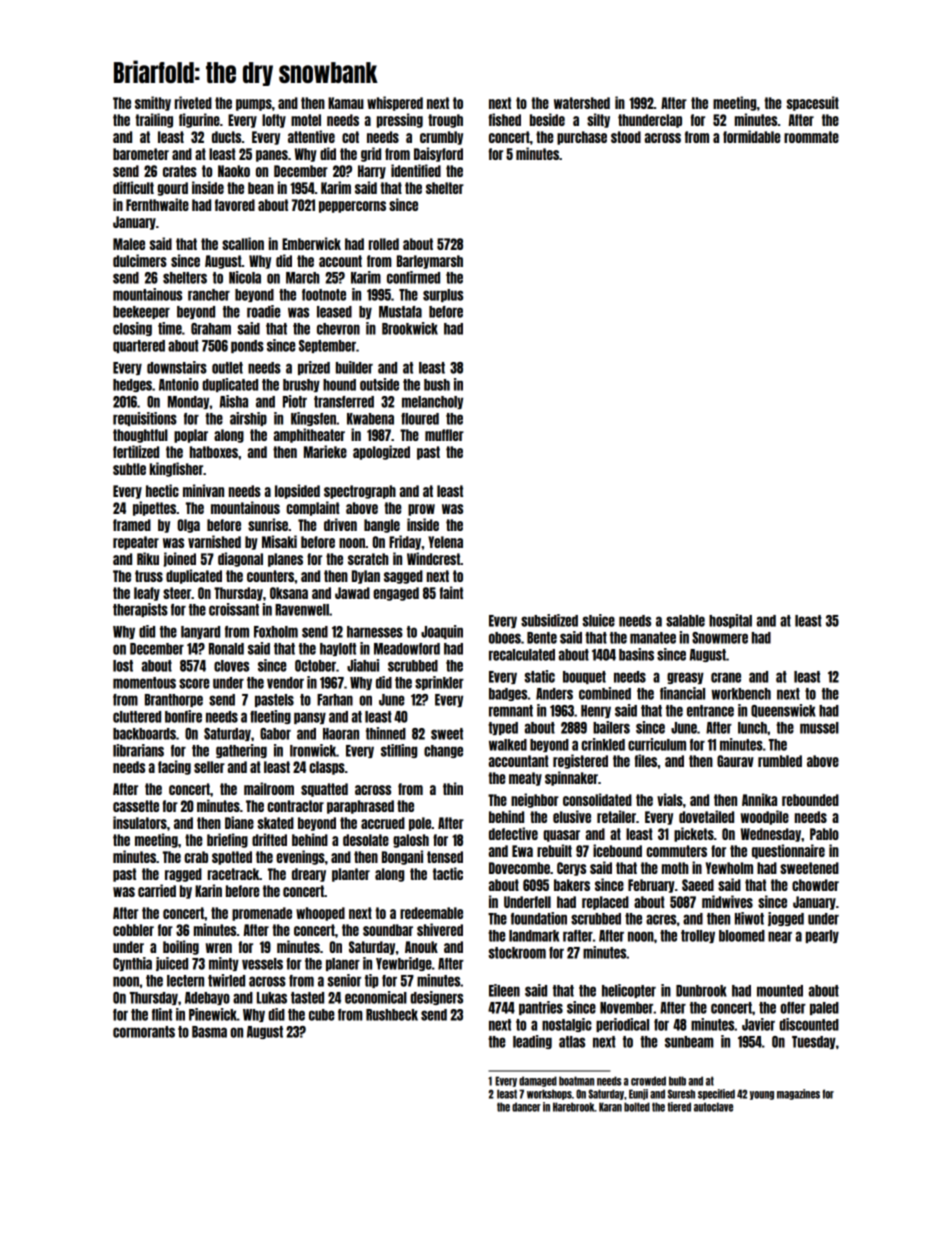 The width and height of the screenshot is (952, 1233). What do you see at coordinates (154, 508) in the screenshot?
I see `pipettes` at bounding box center [154, 508].
